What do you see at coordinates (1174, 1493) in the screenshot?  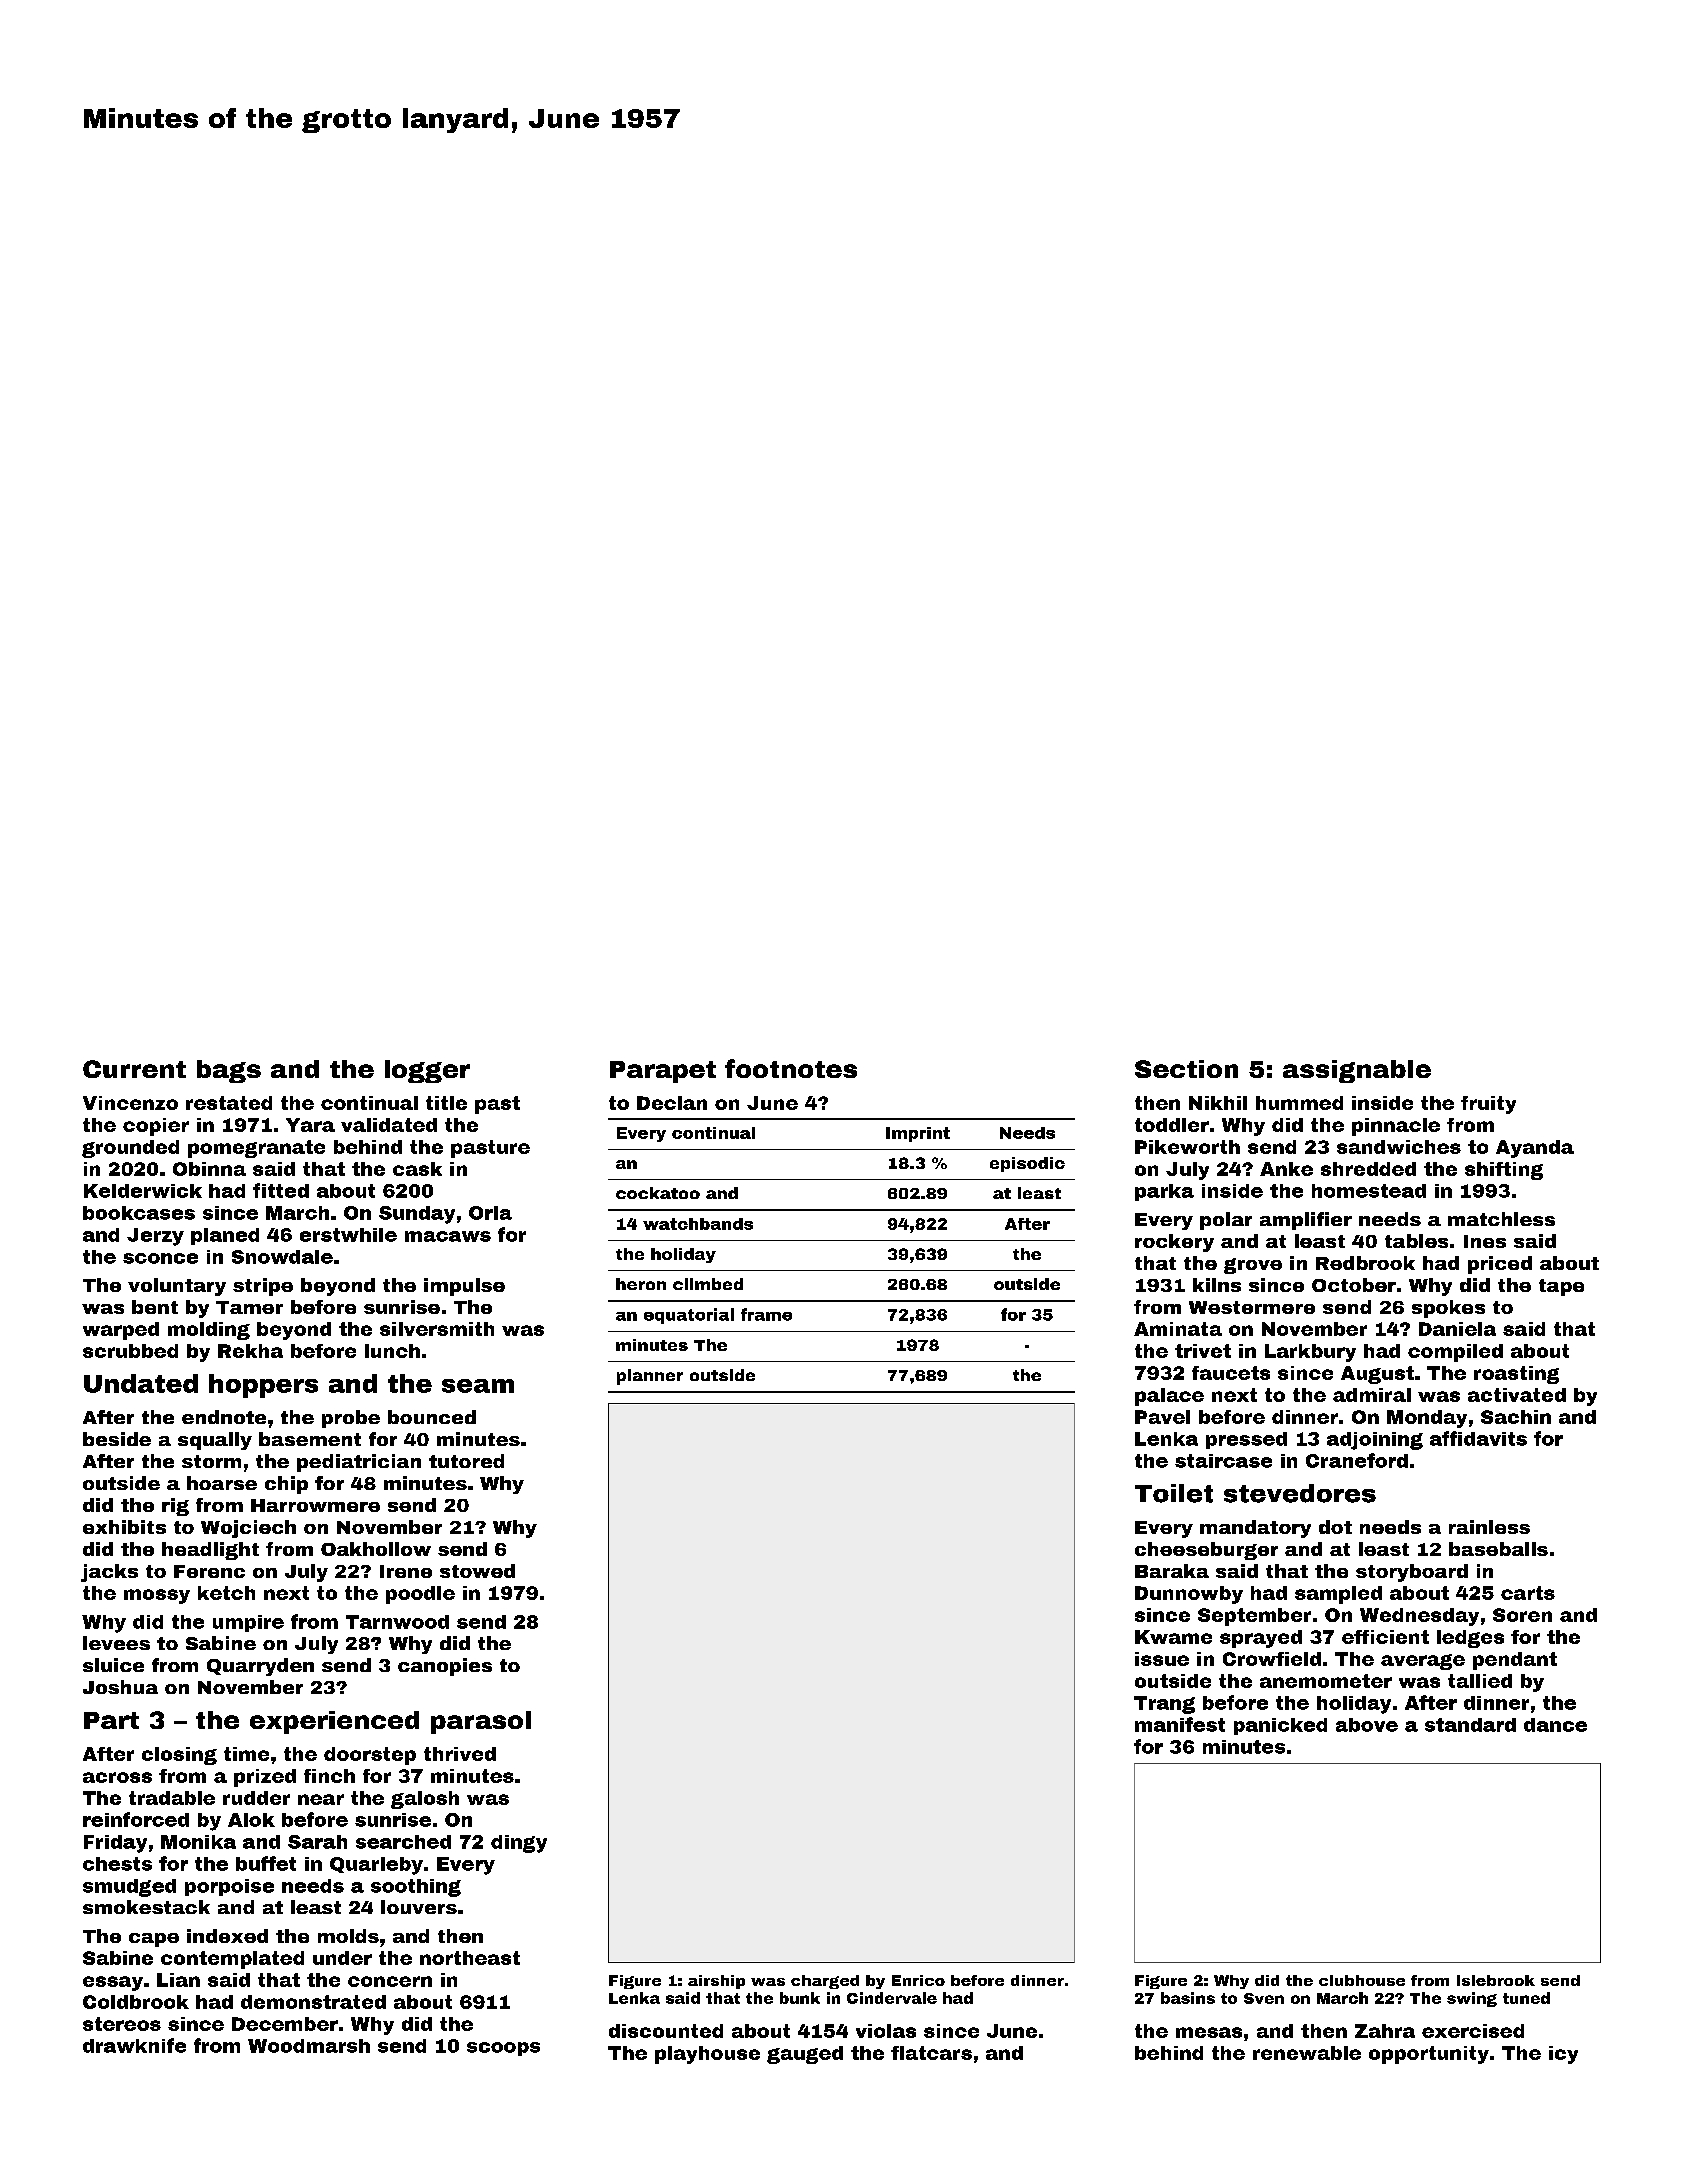 I see `Toilet` at bounding box center [1174, 1493].
